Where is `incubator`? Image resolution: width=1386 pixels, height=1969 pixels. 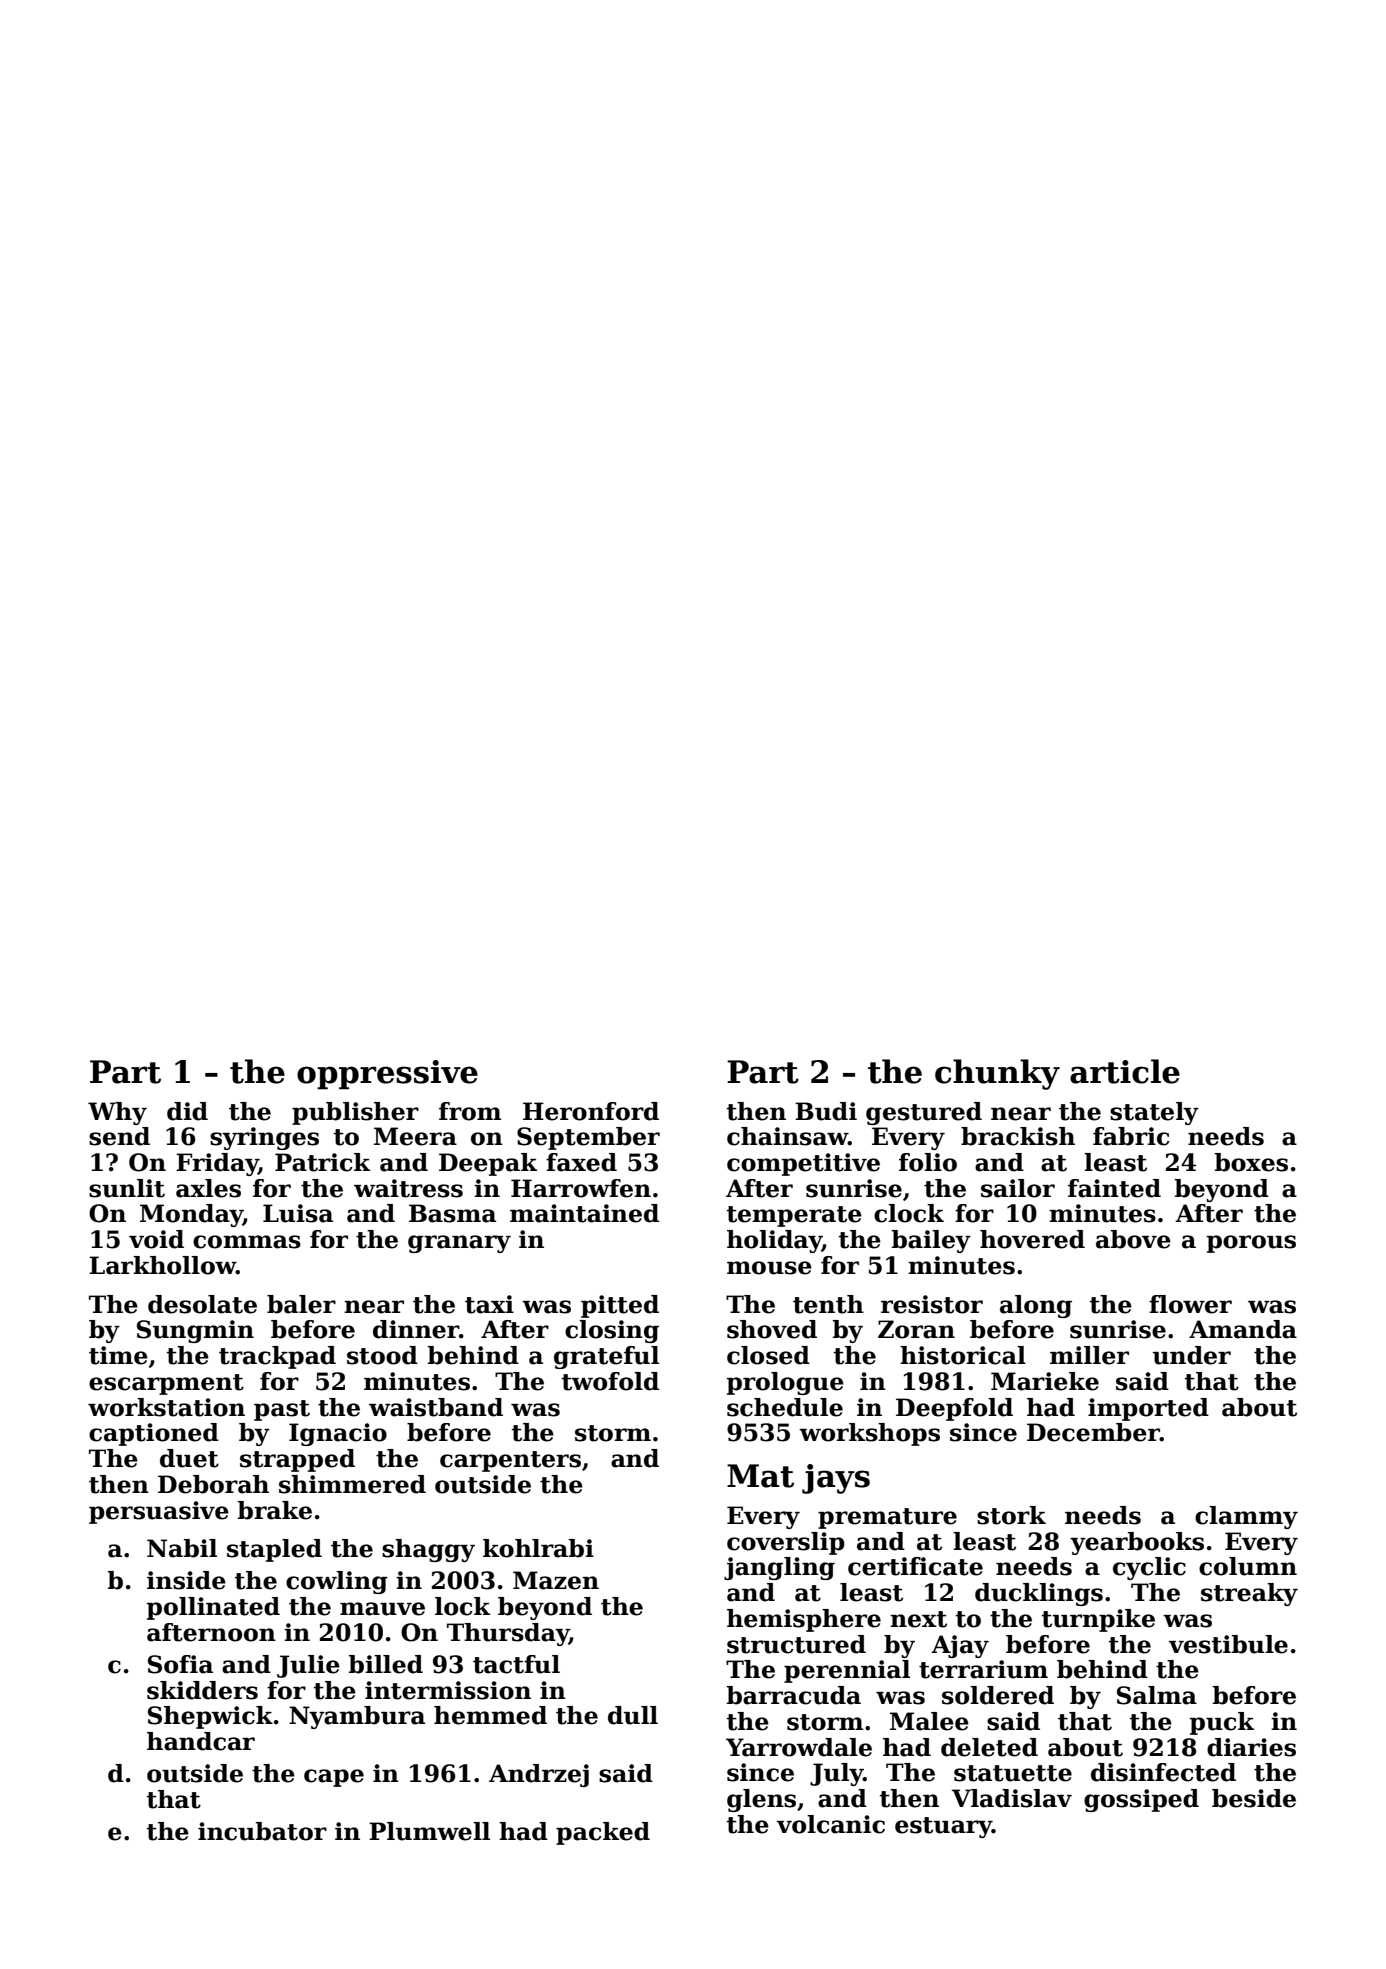 incubator is located at coordinates (262, 1831).
